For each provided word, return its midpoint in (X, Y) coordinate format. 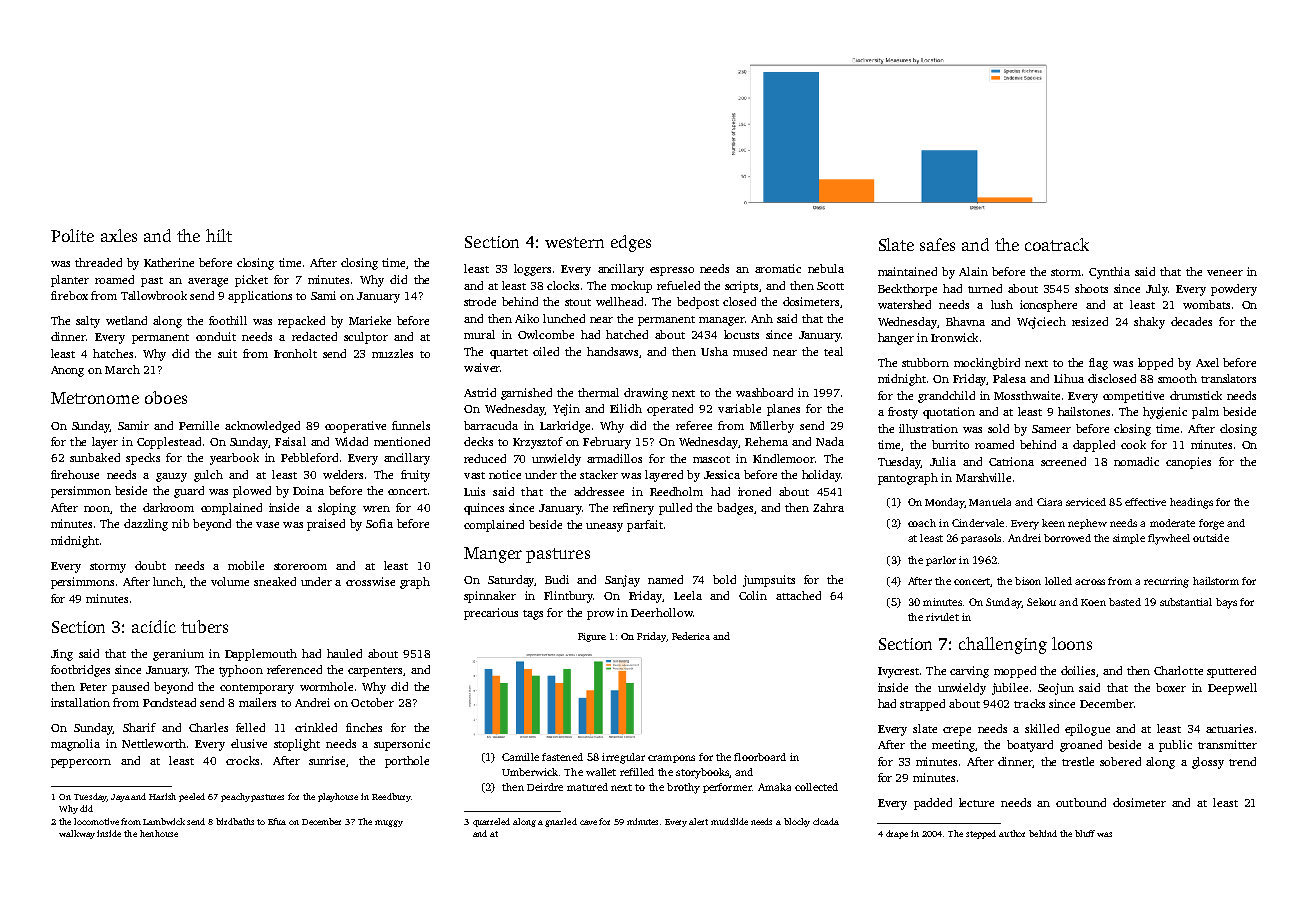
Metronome (95, 398)
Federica (691, 636)
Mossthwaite (1027, 395)
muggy (389, 823)
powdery (1234, 290)
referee (694, 425)
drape (897, 834)
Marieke (370, 320)
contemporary (257, 689)
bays (1226, 603)
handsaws (612, 351)
